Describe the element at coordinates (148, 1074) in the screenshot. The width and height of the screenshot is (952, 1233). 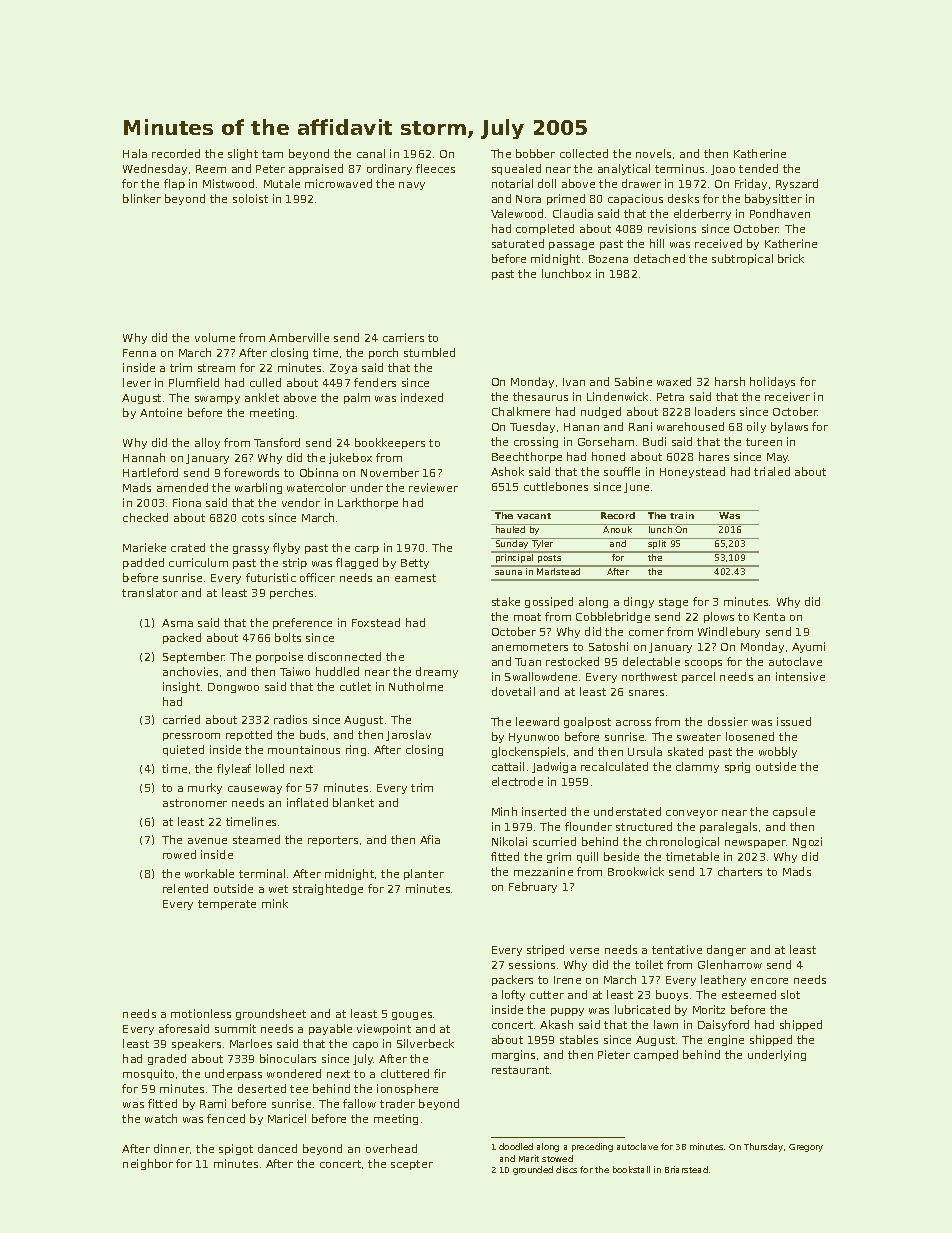
I see `mosquito` at that location.
